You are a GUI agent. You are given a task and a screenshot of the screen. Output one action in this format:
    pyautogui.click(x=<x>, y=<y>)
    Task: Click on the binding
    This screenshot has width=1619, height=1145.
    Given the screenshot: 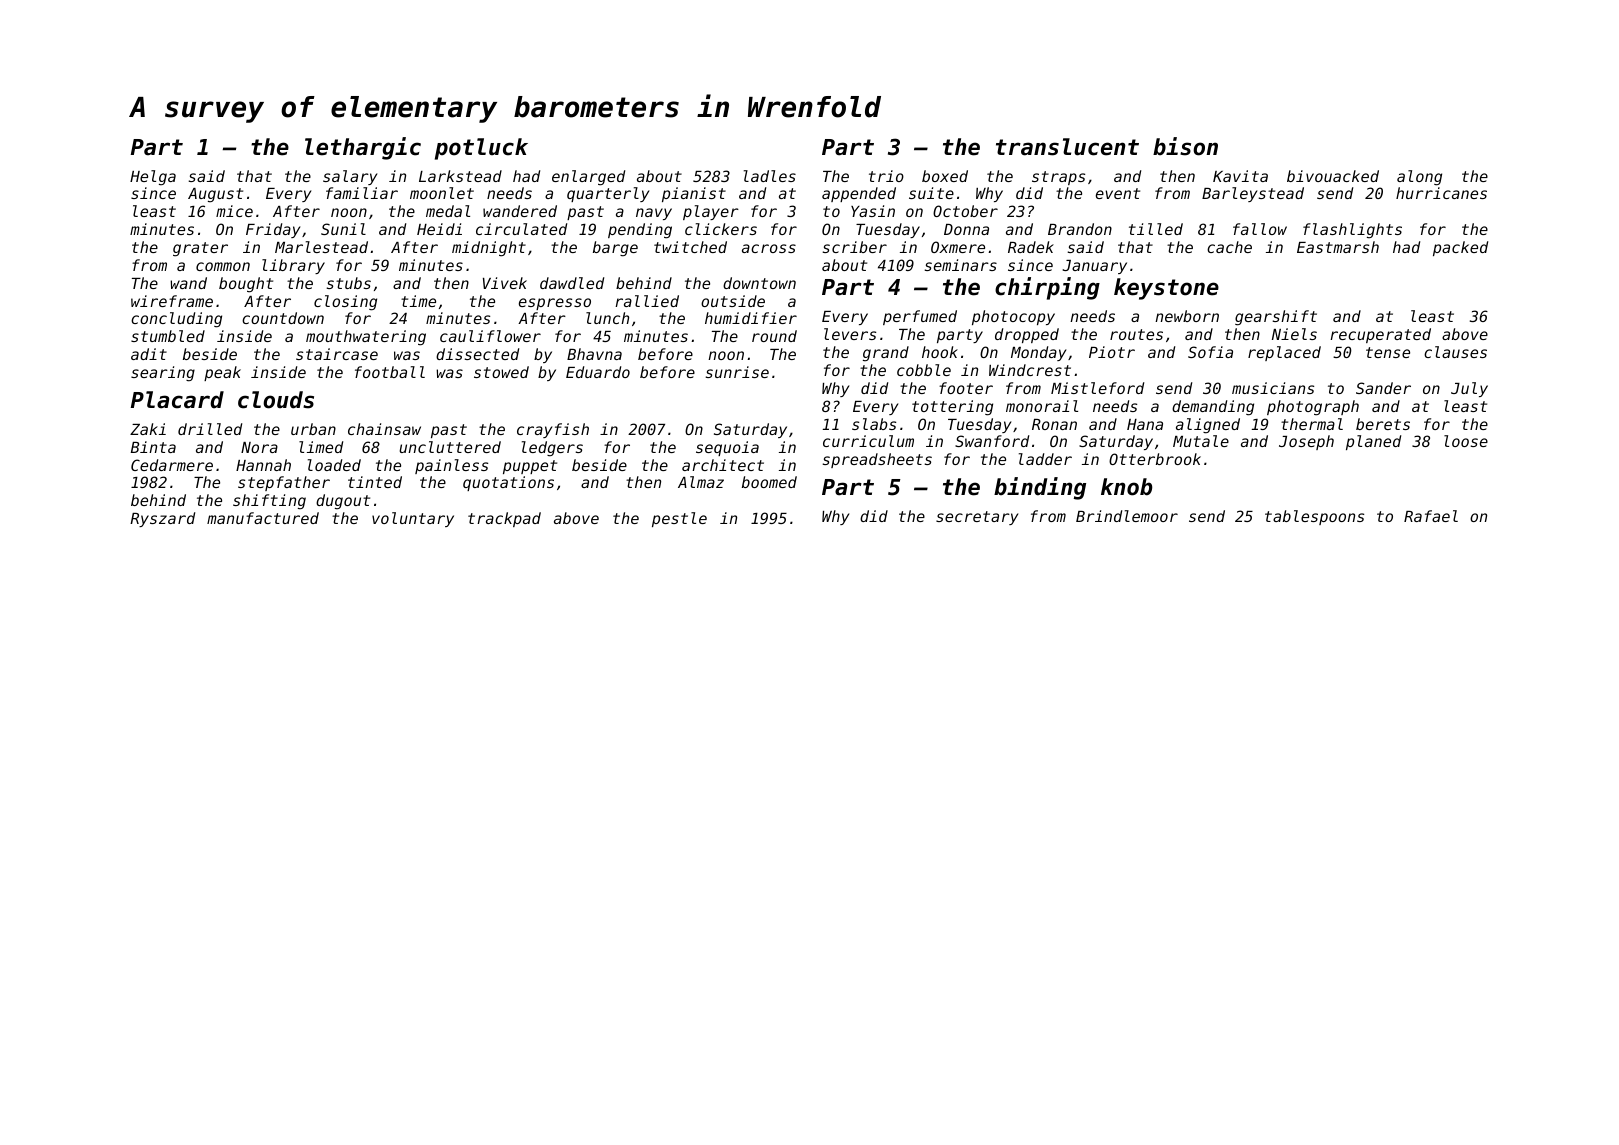 What is the action you would take?
    pyautogui.click(x=1040, y=488)
